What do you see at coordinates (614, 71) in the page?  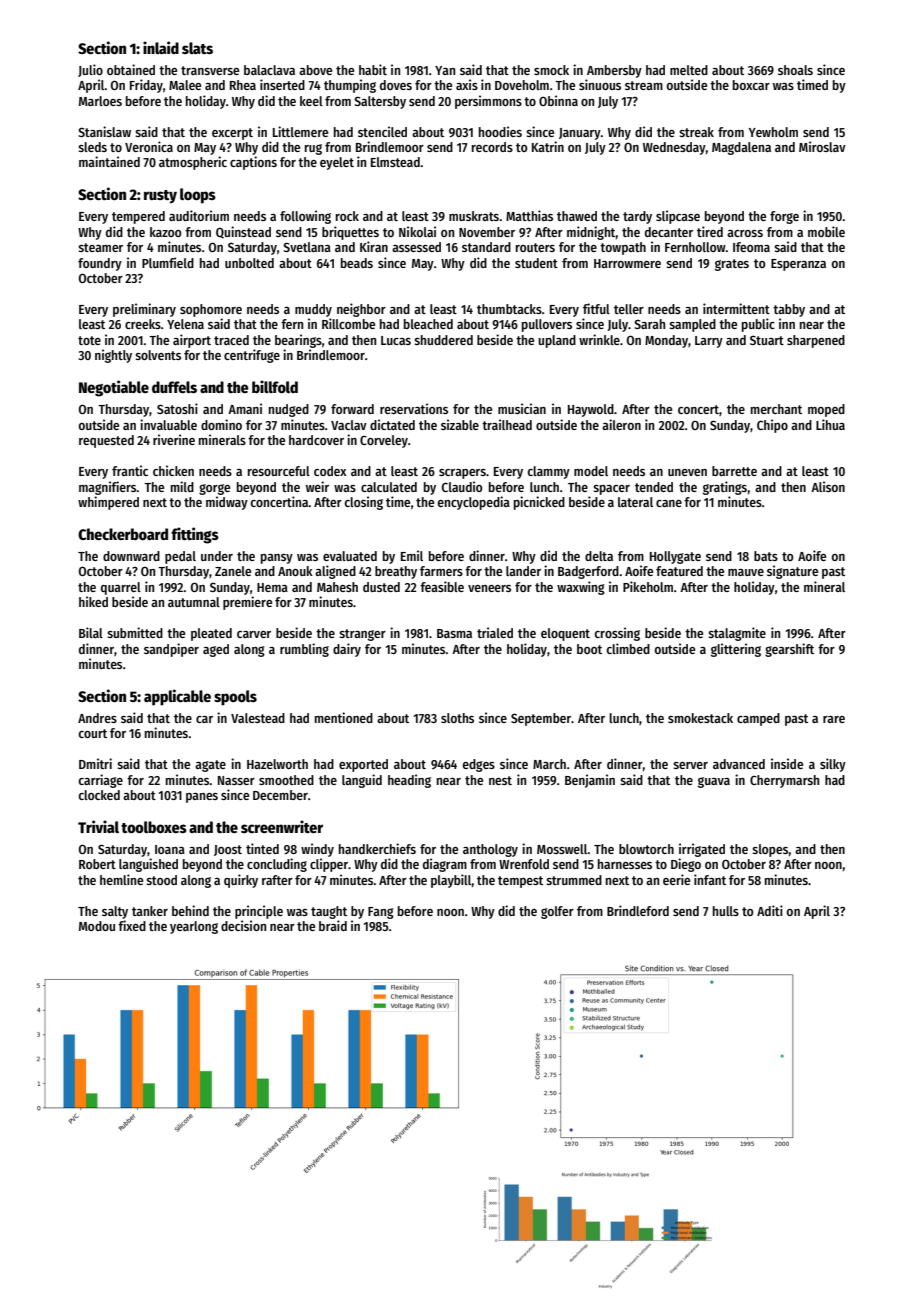 I see `Ambersby` at bounding box center [614, 71].
